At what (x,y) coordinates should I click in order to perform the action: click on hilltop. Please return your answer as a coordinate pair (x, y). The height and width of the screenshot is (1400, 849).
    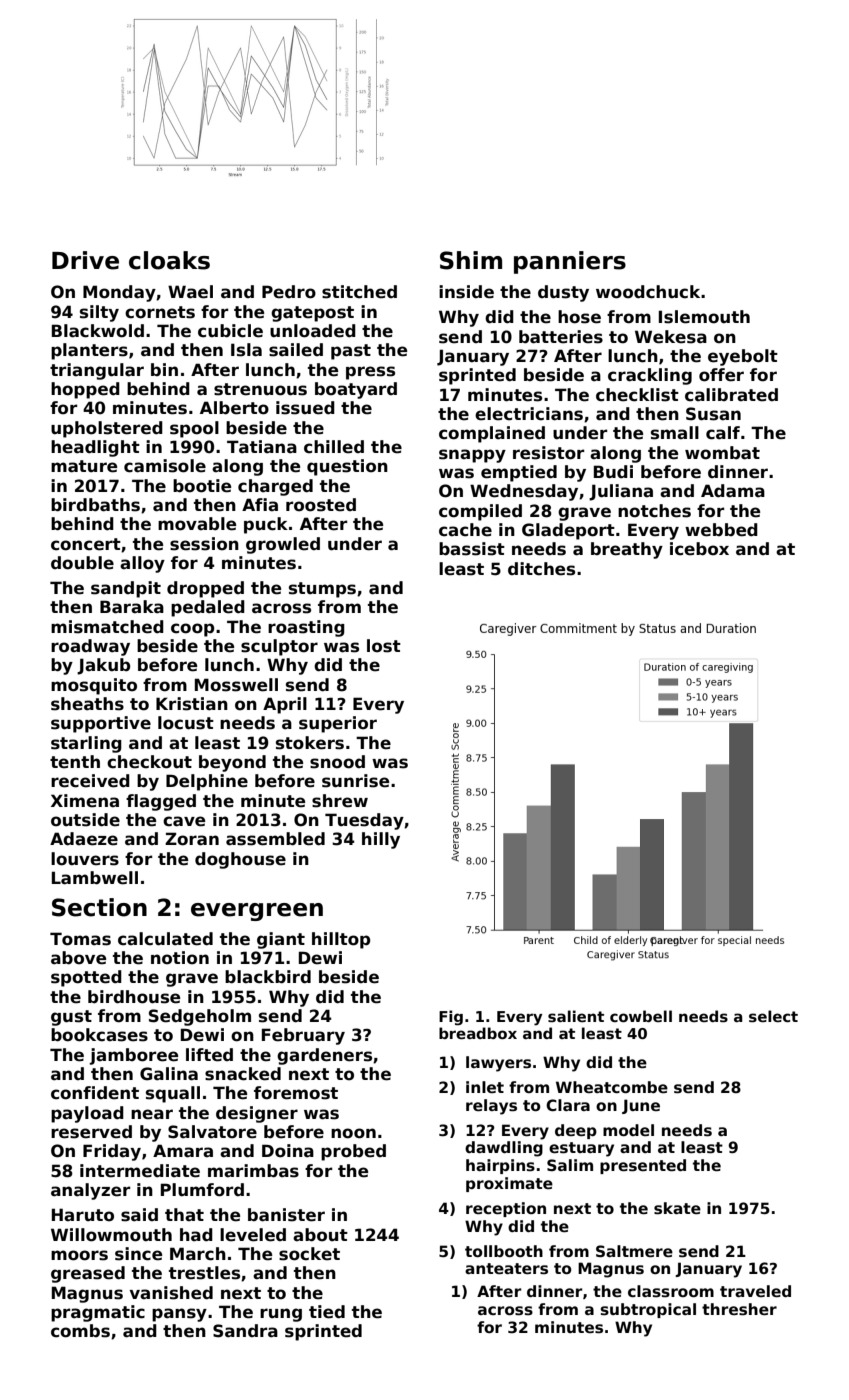
    Looking at the image, I should click on (341, 940).
